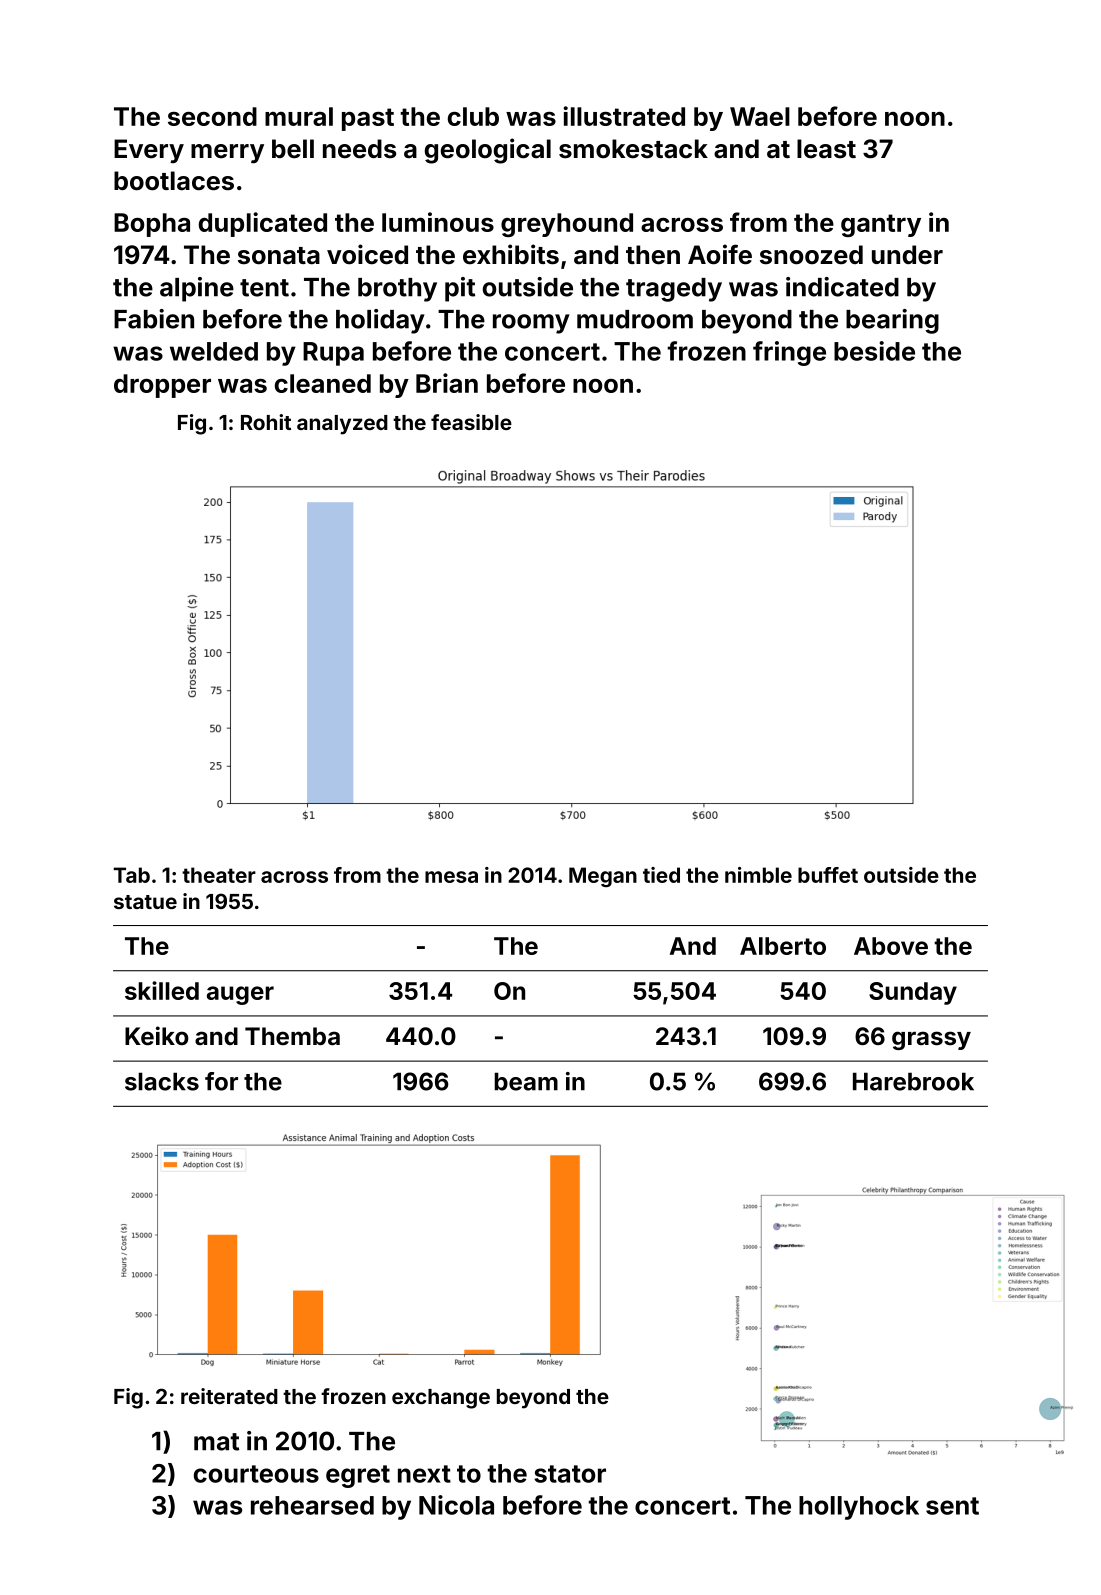 This screenshot has height=1595, width=1101. I want to click on Harebrook, so click(913, 1081).
